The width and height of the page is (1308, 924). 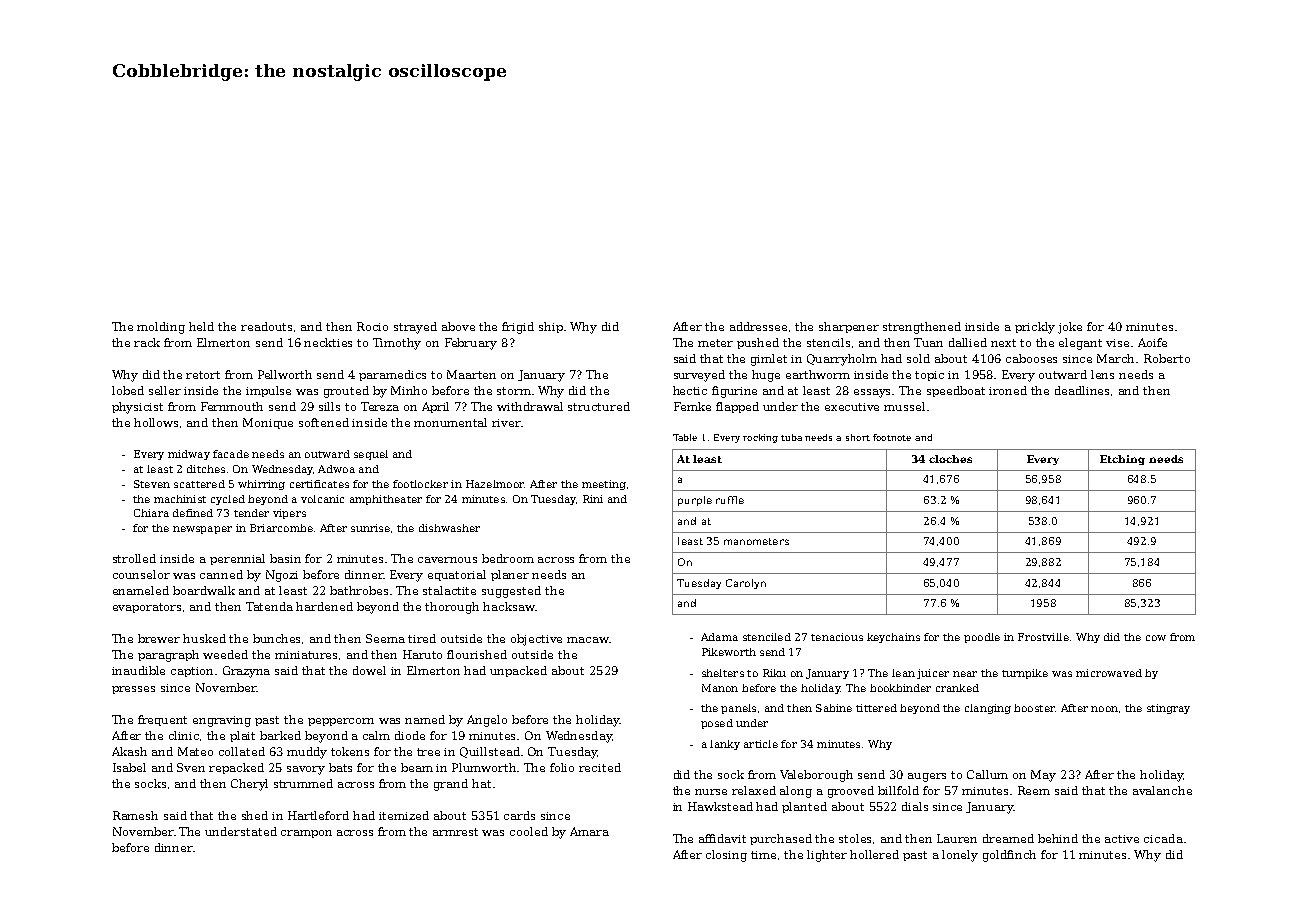 I want to click on strolled, so click(x=134, y=558).
